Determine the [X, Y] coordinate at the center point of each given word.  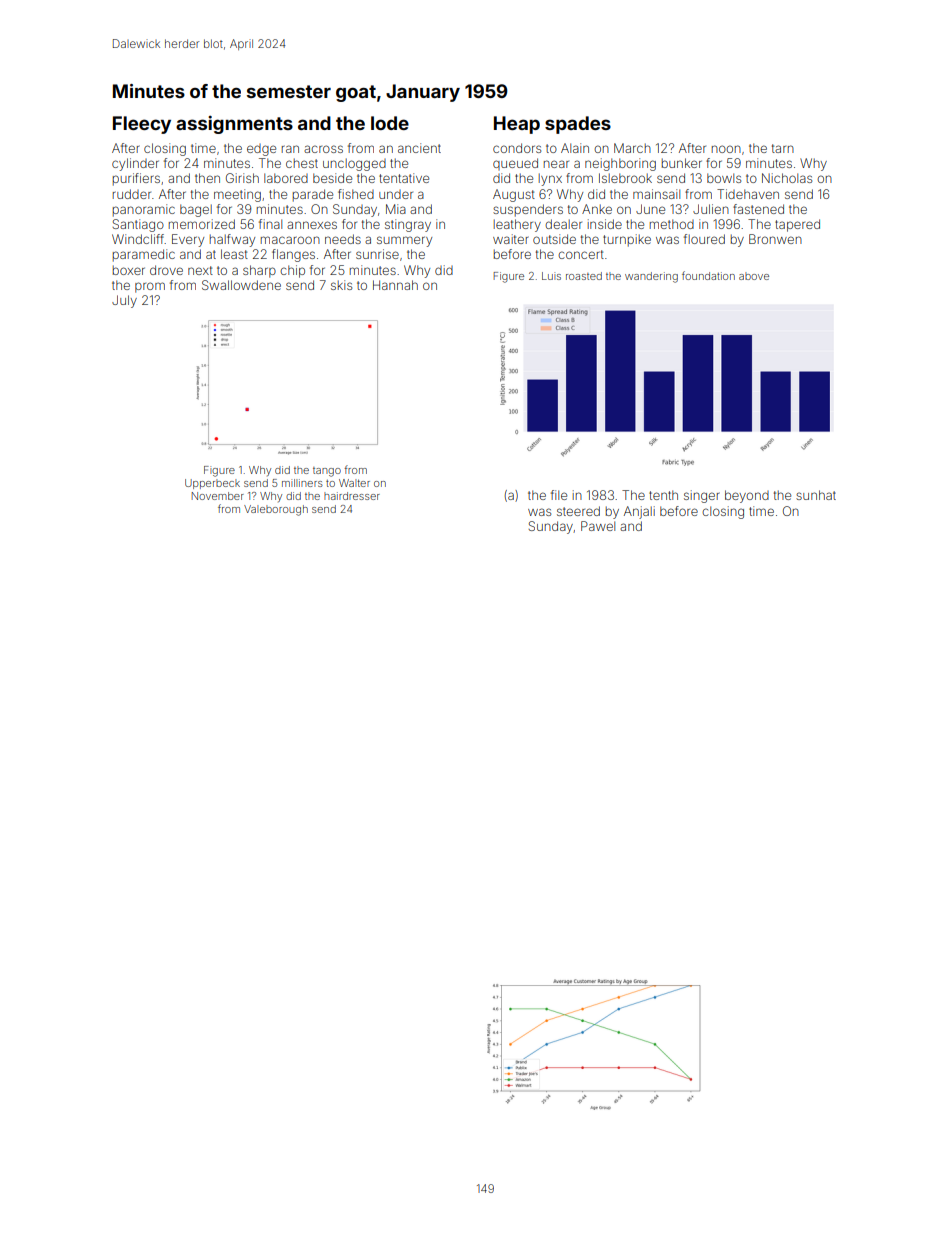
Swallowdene [241, 285]
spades [578, 125]
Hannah [395, 285]
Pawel [598, 526]
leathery [517, 225]
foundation [708, 275]
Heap [517, 125]
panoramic [144, 210]
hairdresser [352, 496]
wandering [651, 277]
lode [390, 123]
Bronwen [775, 239]
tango [327, 472]
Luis [551, 276]
